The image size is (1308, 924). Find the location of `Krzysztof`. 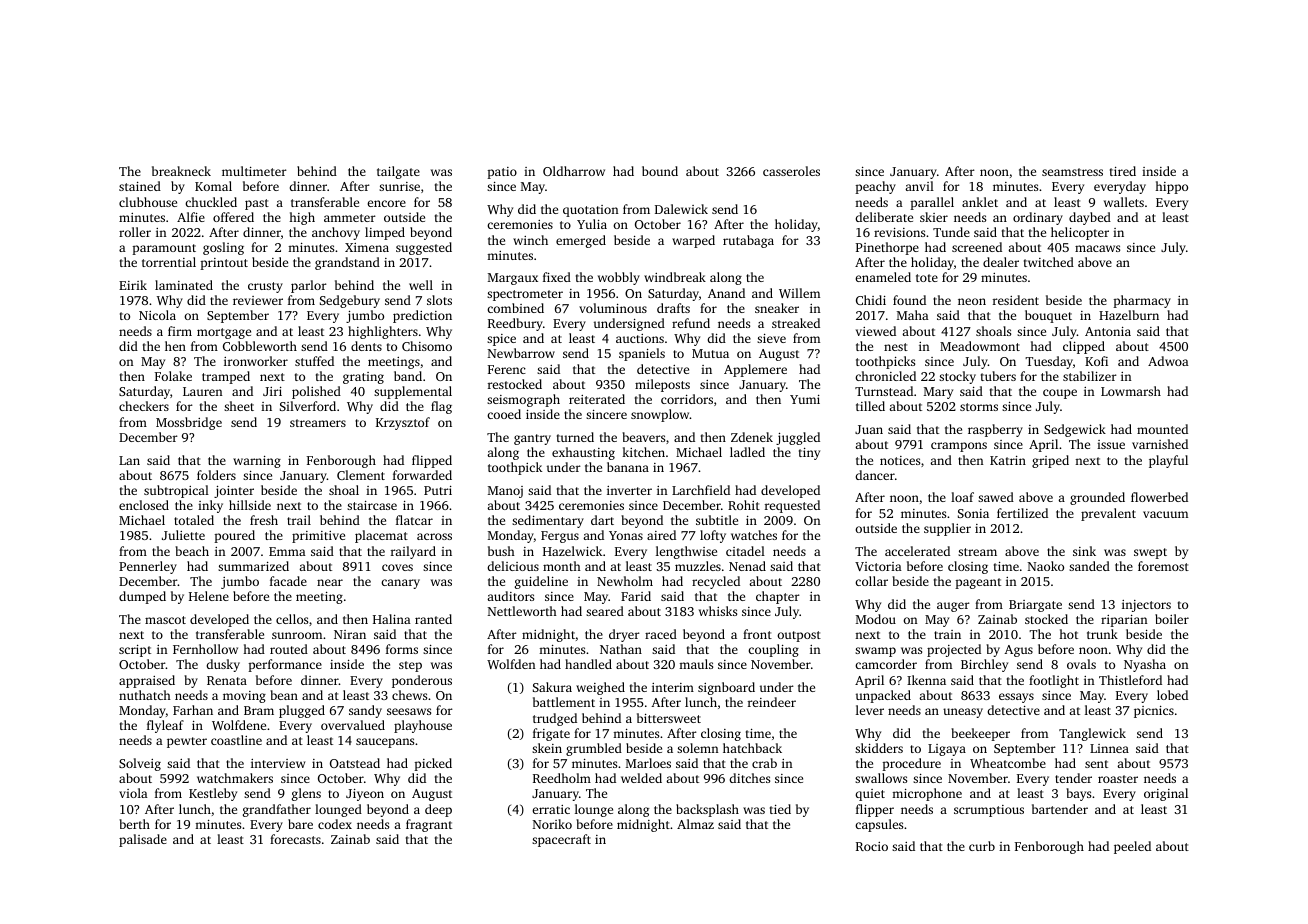

Krzysztof is located at coordinates (403, 423).
